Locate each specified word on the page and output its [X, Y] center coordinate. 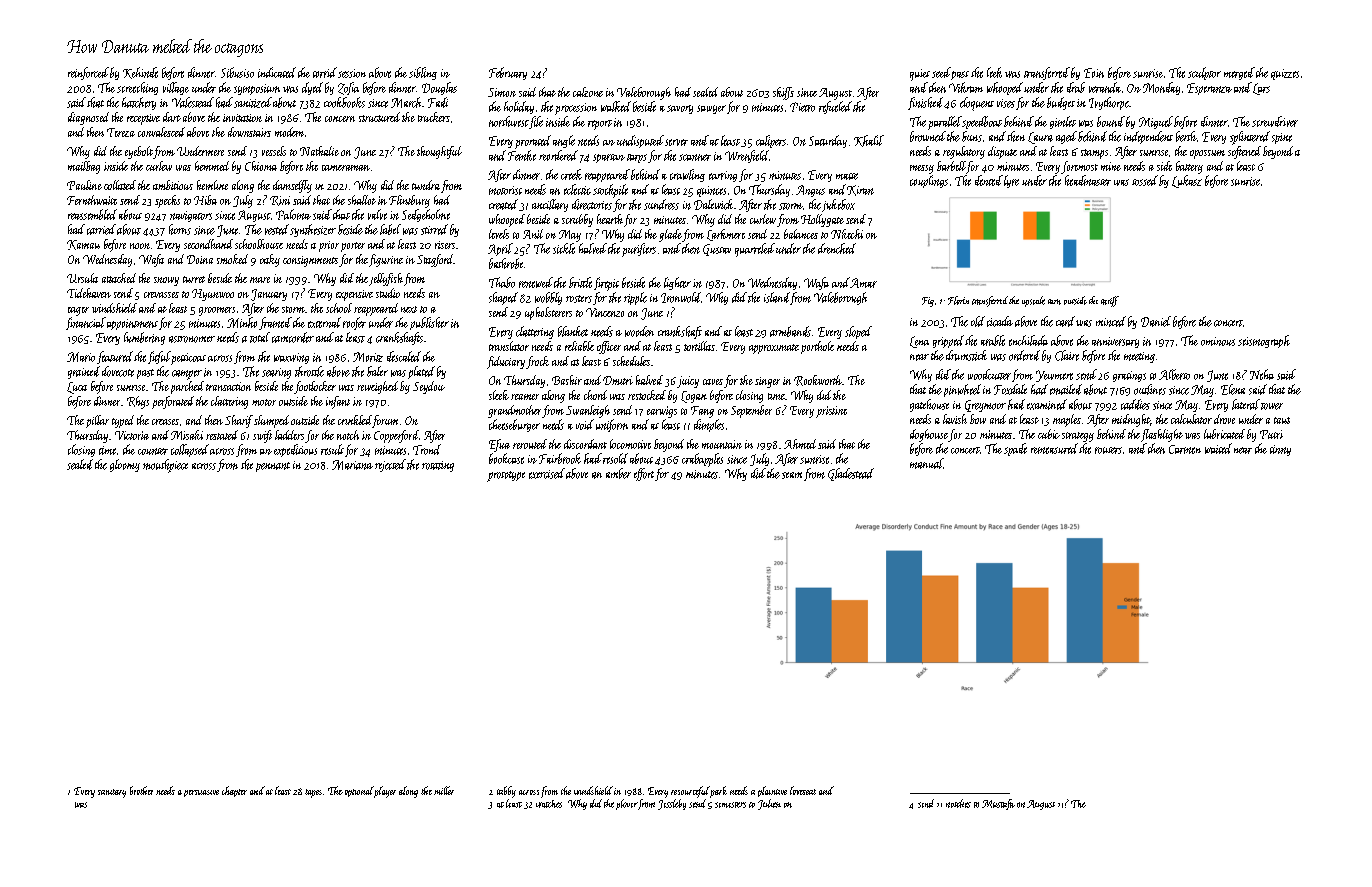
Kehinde [140, 73]
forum [385, 421]
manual [926, 463]
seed [941, 72]
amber [618, 473]
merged [1239, 73]
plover [626, 804]
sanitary [112, 793]
